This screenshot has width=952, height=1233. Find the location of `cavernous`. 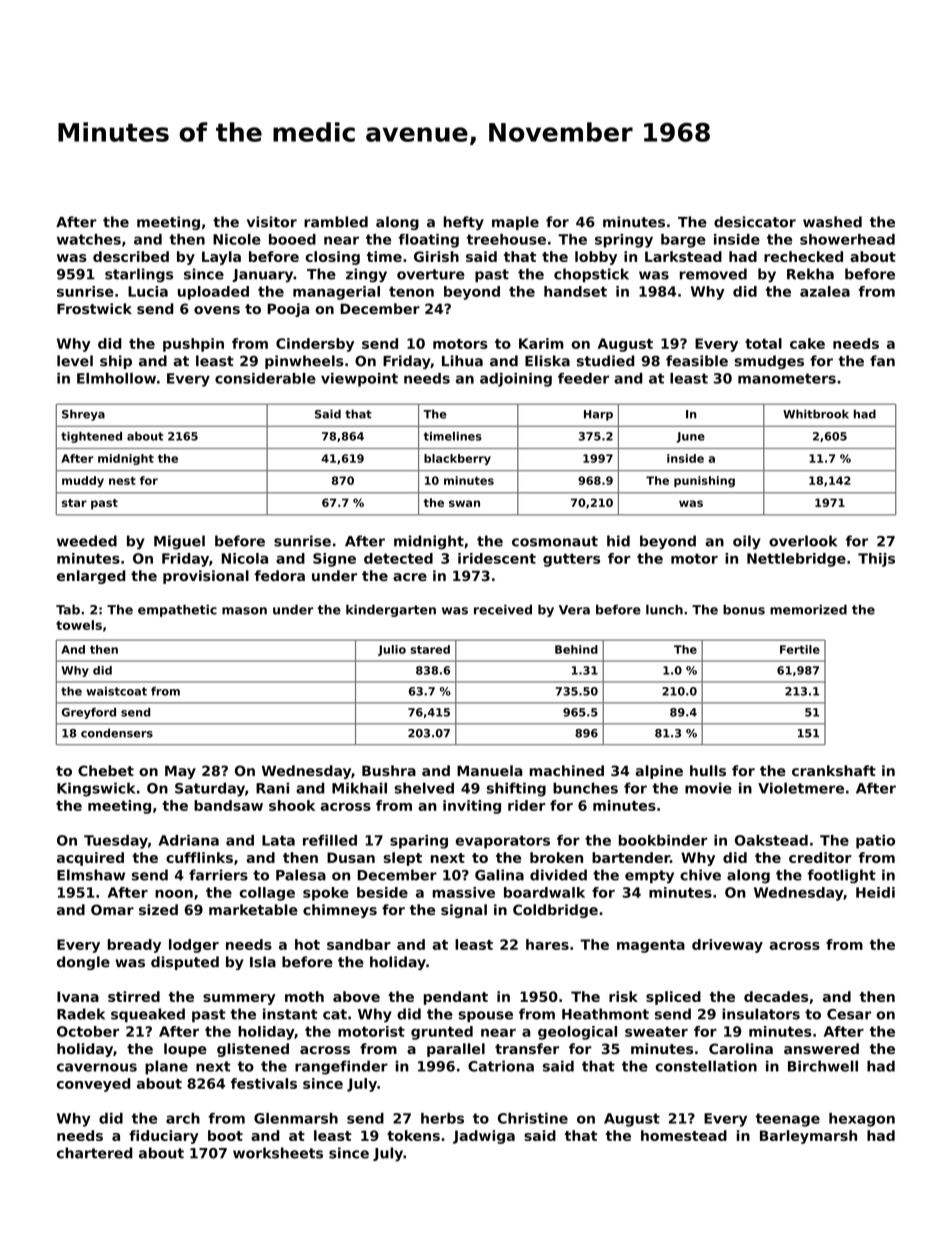

cavernous is located at coordinates (97, 1067).
